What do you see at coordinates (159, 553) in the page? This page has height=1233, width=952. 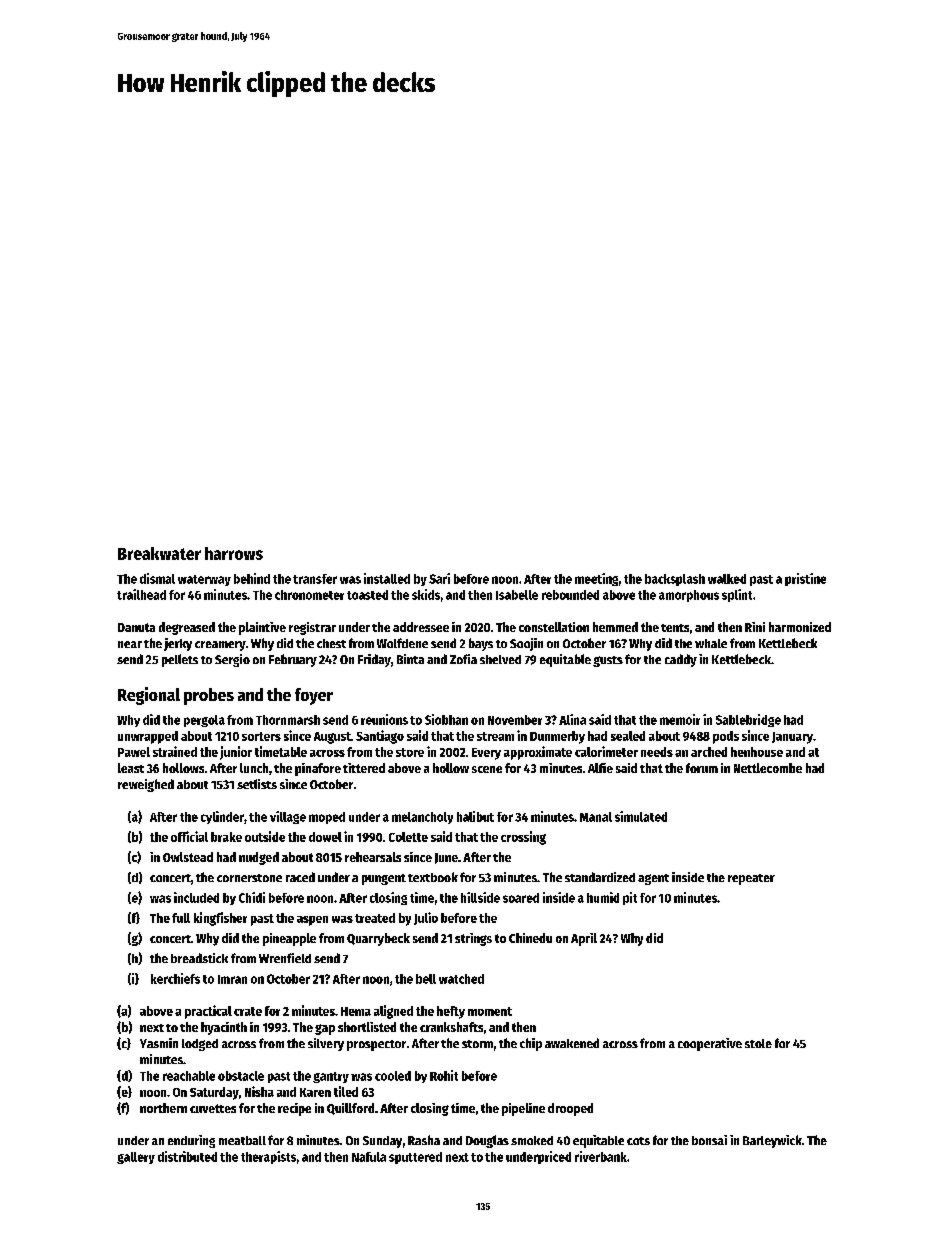 I see `Breakwater` at bounding box center [159, 553].
